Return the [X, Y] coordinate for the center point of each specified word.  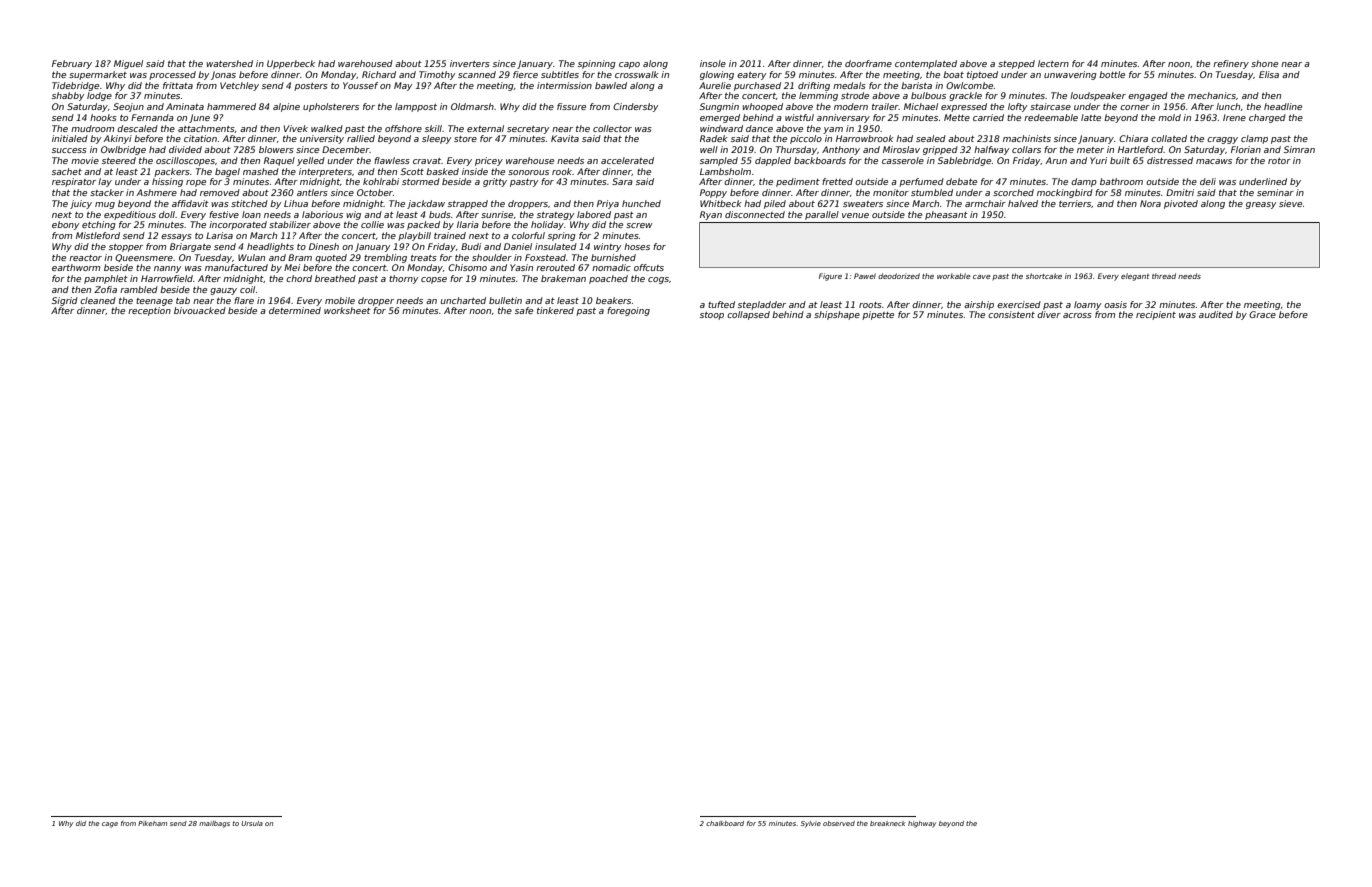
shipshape [837, 315]
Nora [1150, 203]
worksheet [347, 310]
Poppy [713, 193]
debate [961, 181]
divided [185, 149]
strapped [468, 204]
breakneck [888, 823]
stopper [126, 248]
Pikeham [152, 823]
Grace [1262, 314]
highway [922, 824]
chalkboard [725, 823]
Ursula [252, 823]
